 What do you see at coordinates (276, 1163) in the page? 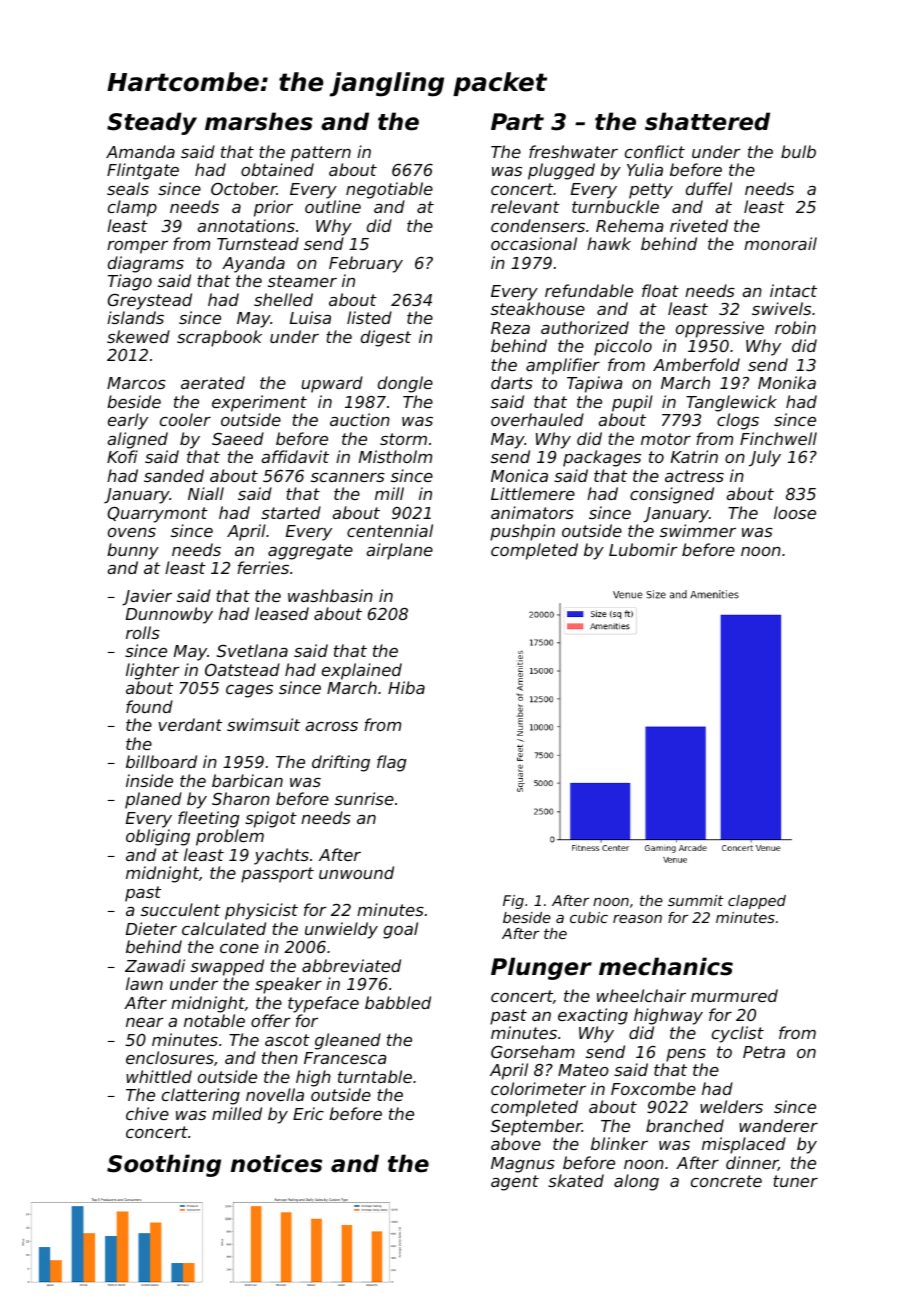
I see `notices` at bounding box center [276, 1163].
